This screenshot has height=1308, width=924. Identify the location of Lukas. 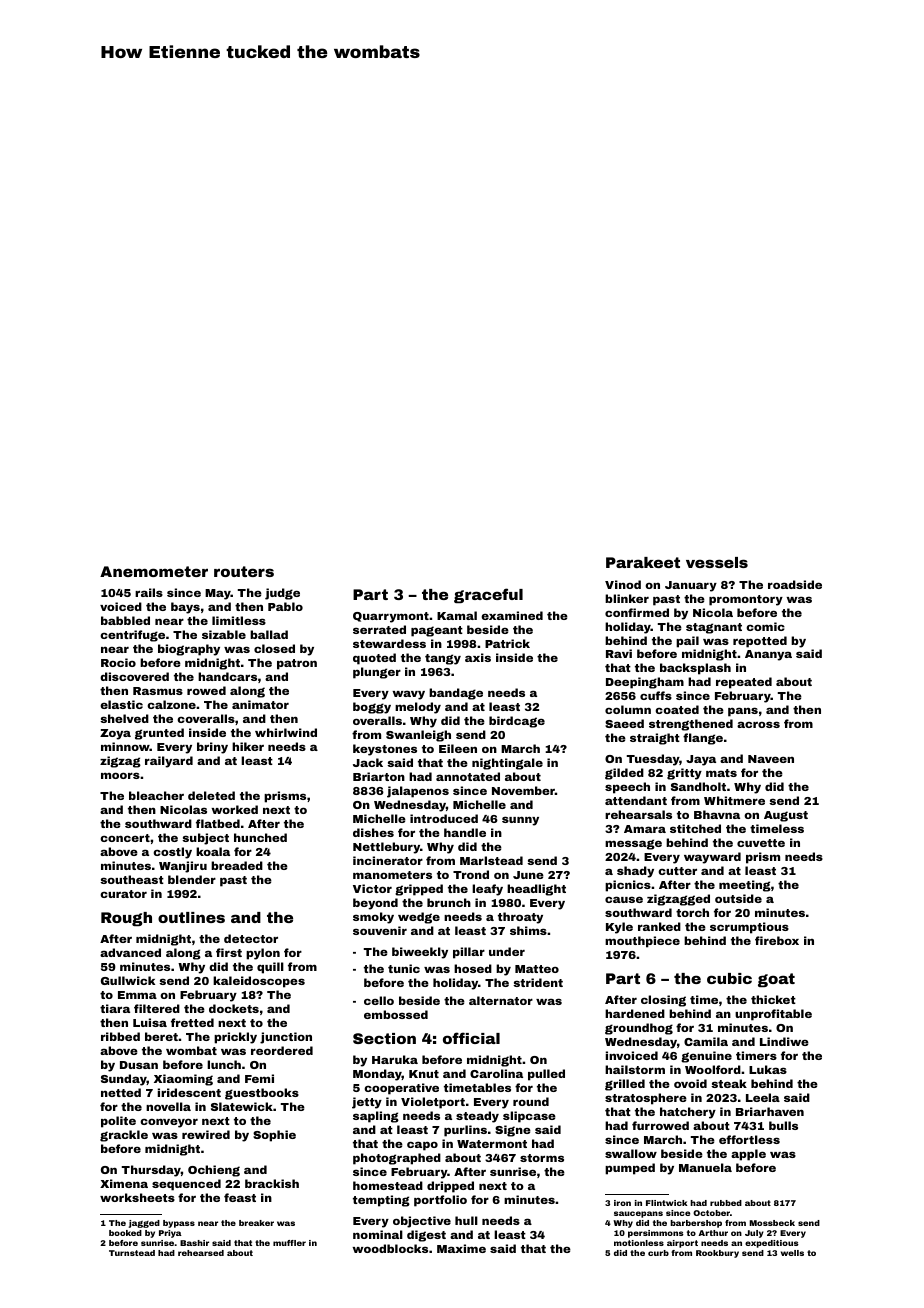
(768, 1069).
